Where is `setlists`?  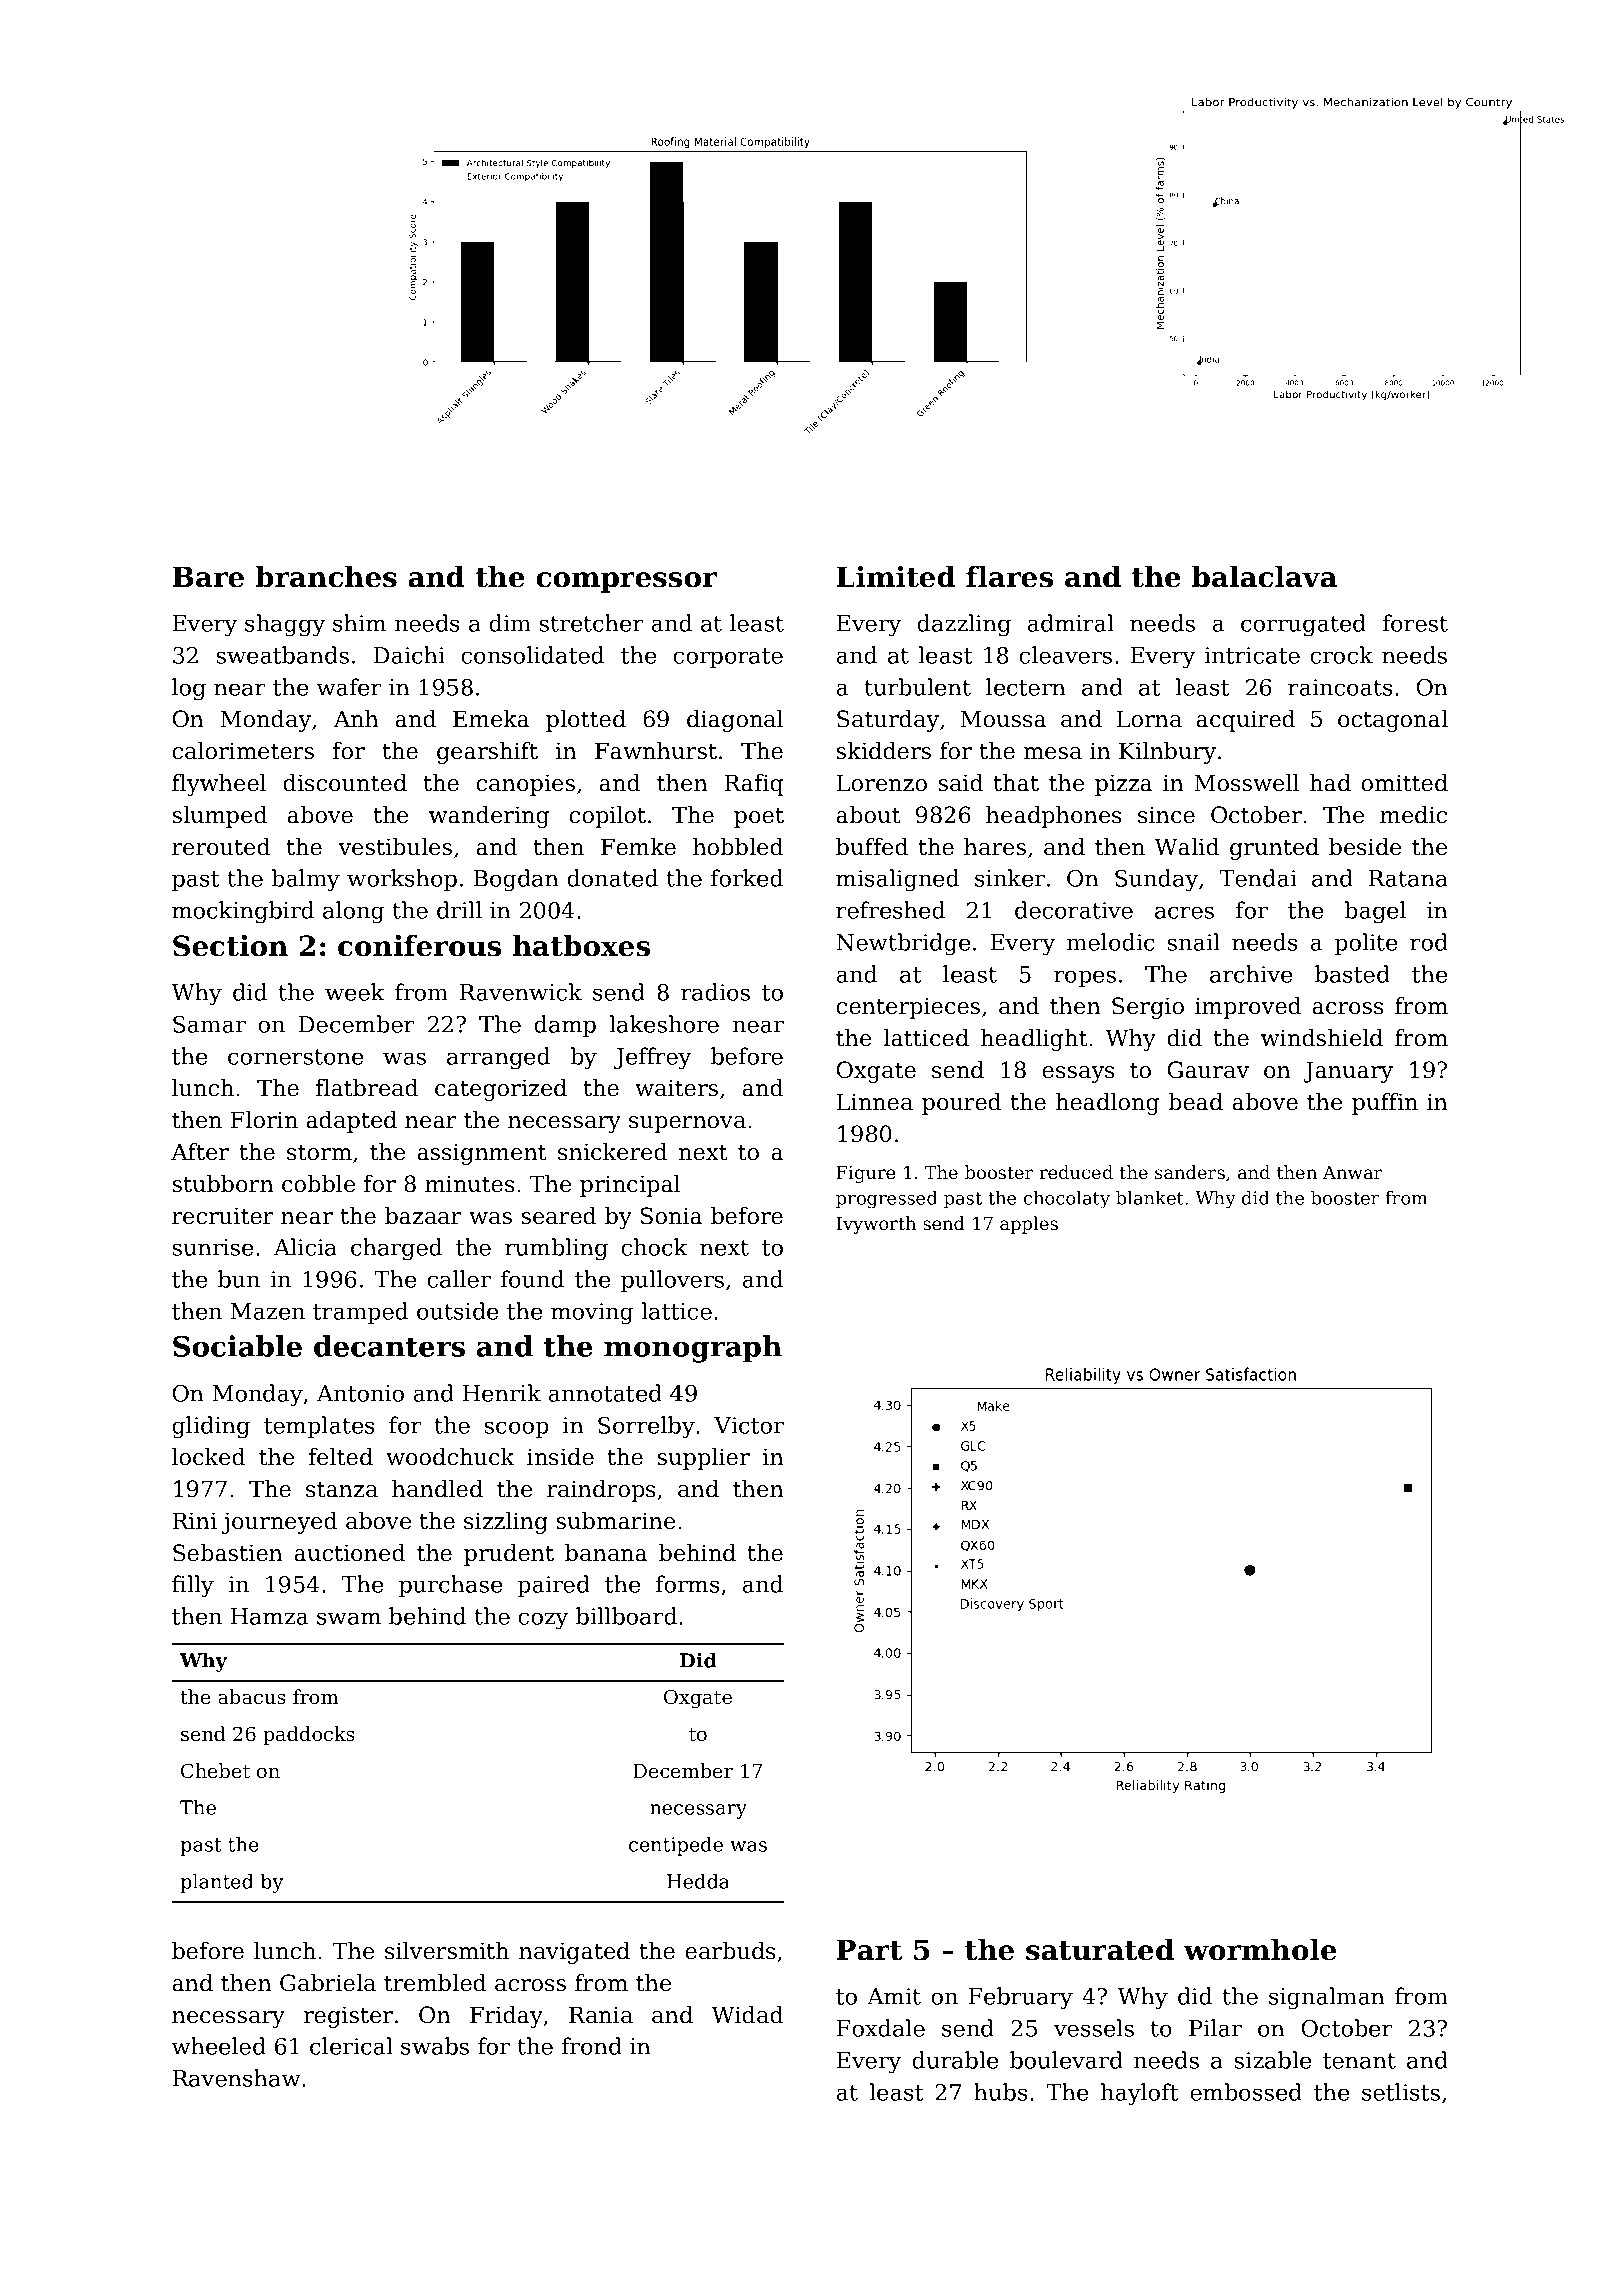 setlists is located at coordinates (1401, 2092).
